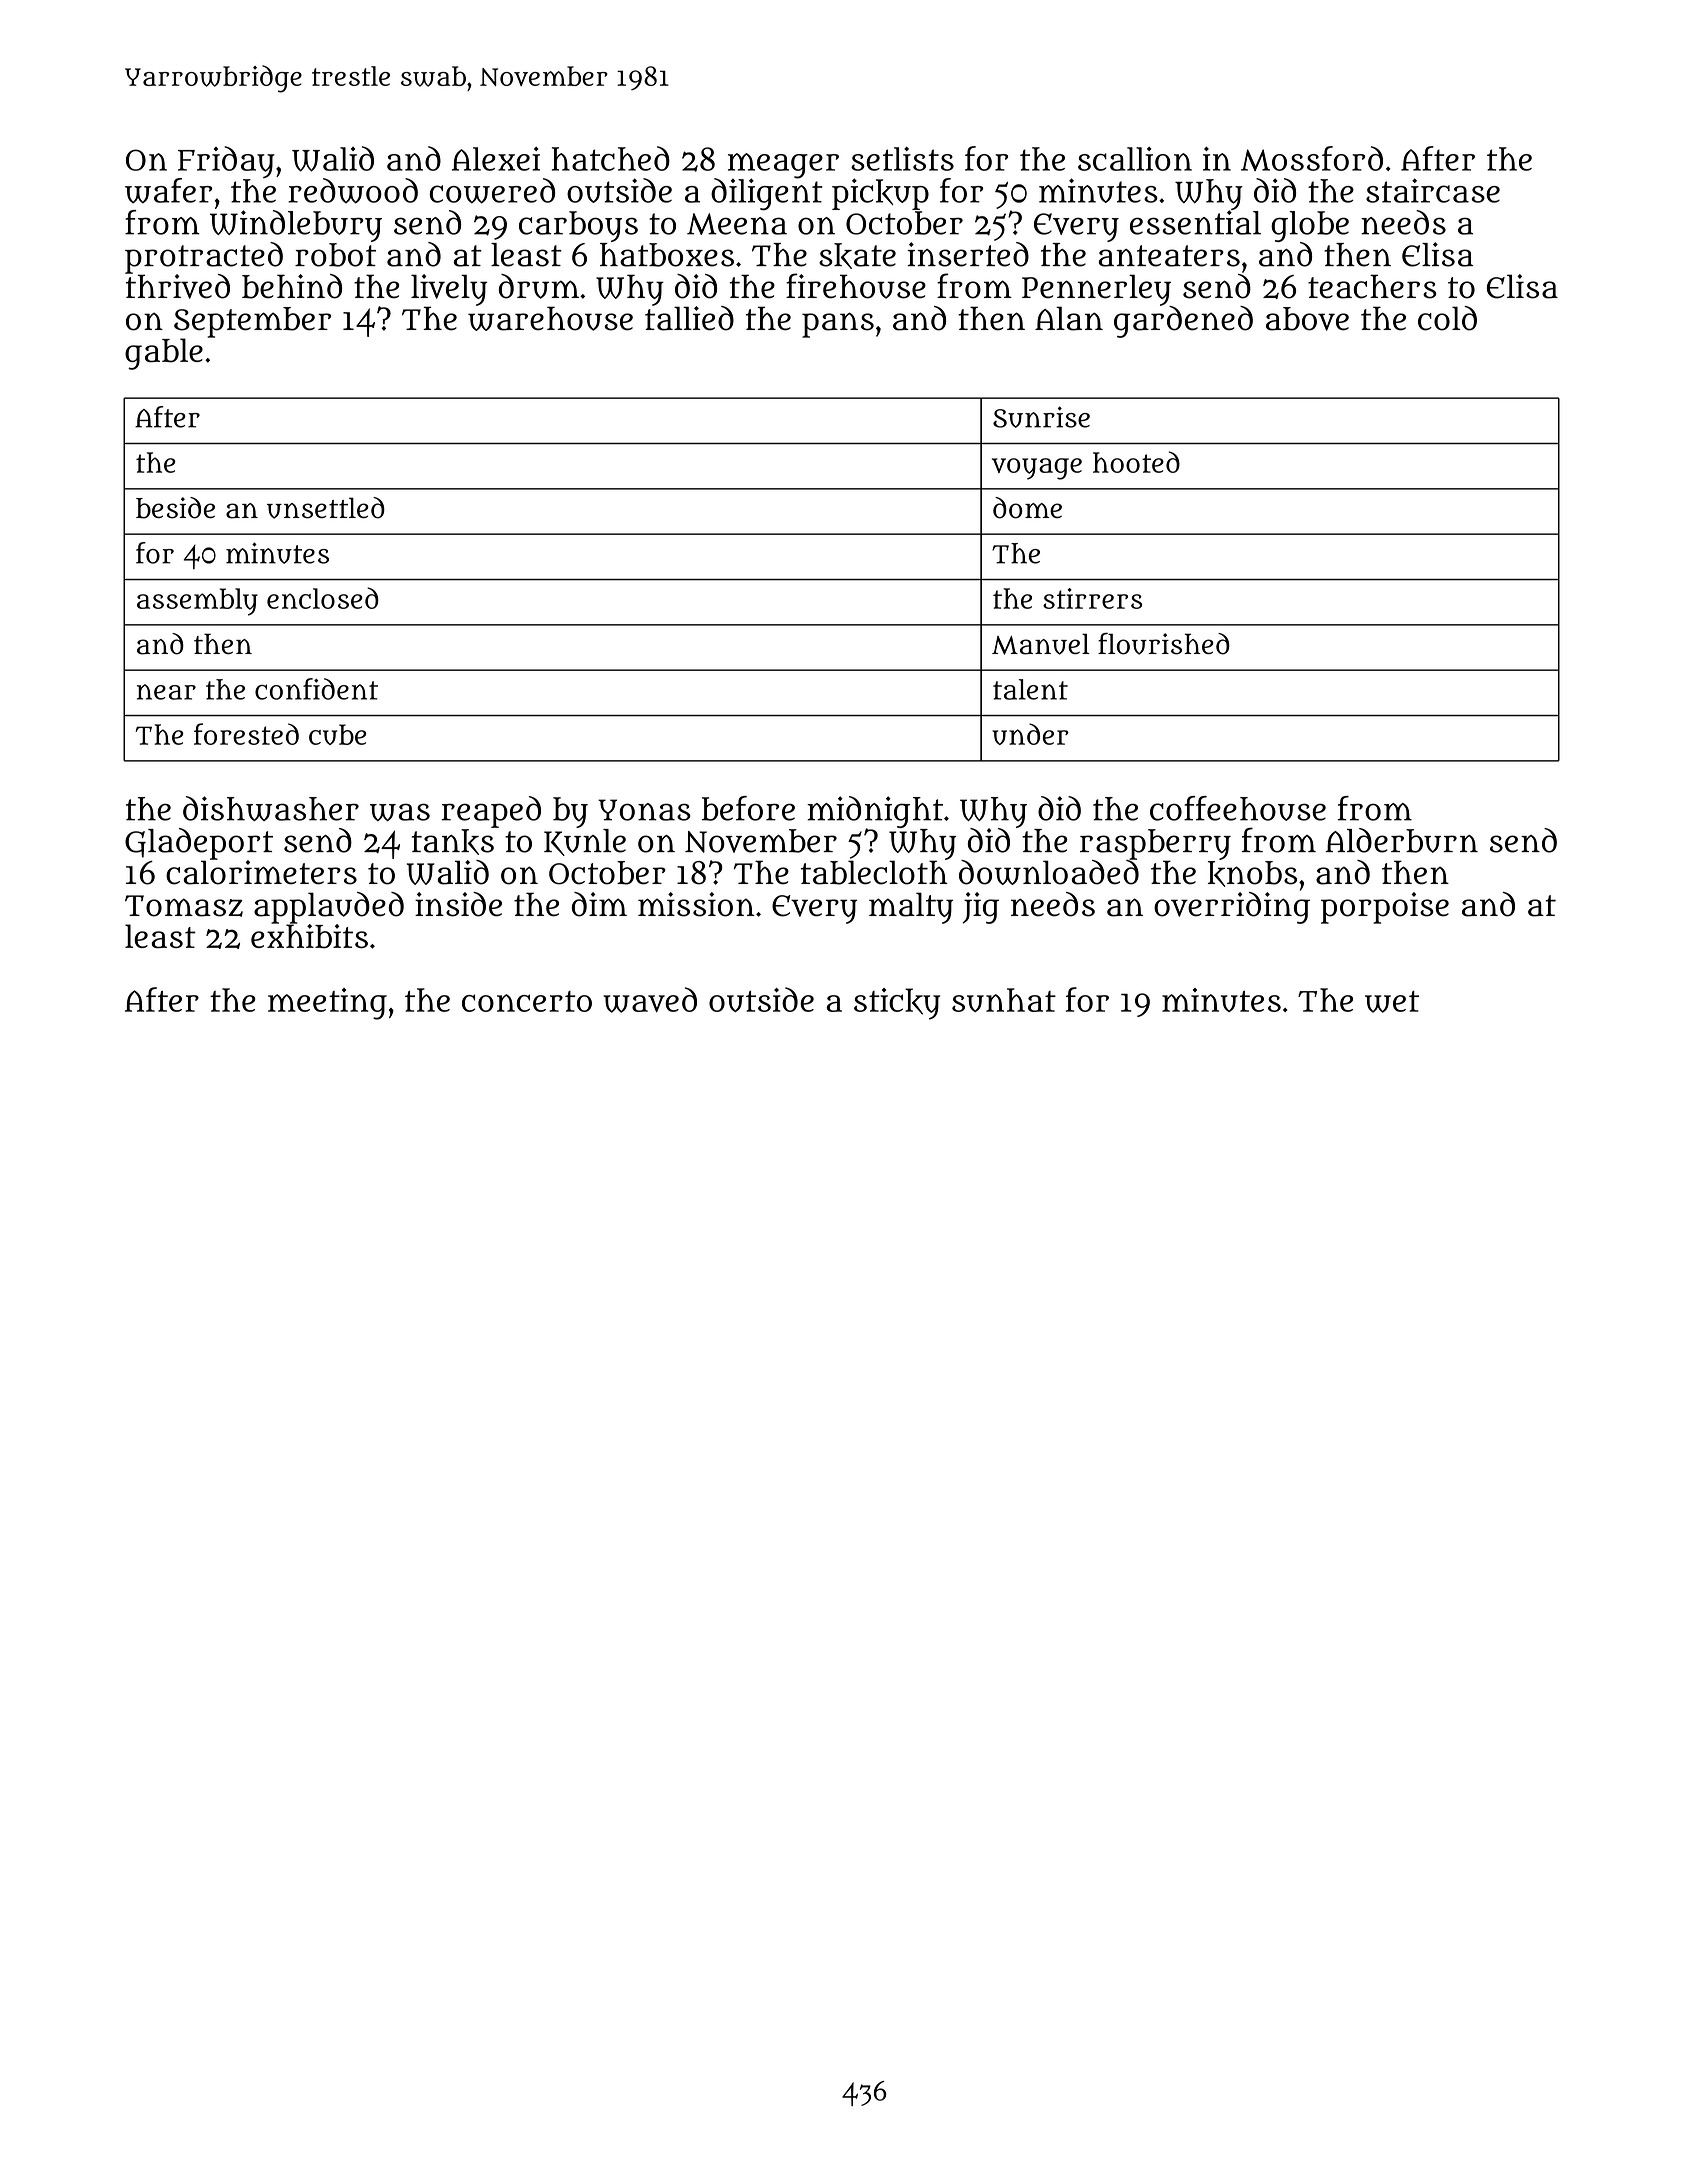 The width and height of the screenshot is (1683, 2178). Describe the element at coordinates (838, 325) in the screenshot. I see `pans` at that location.
